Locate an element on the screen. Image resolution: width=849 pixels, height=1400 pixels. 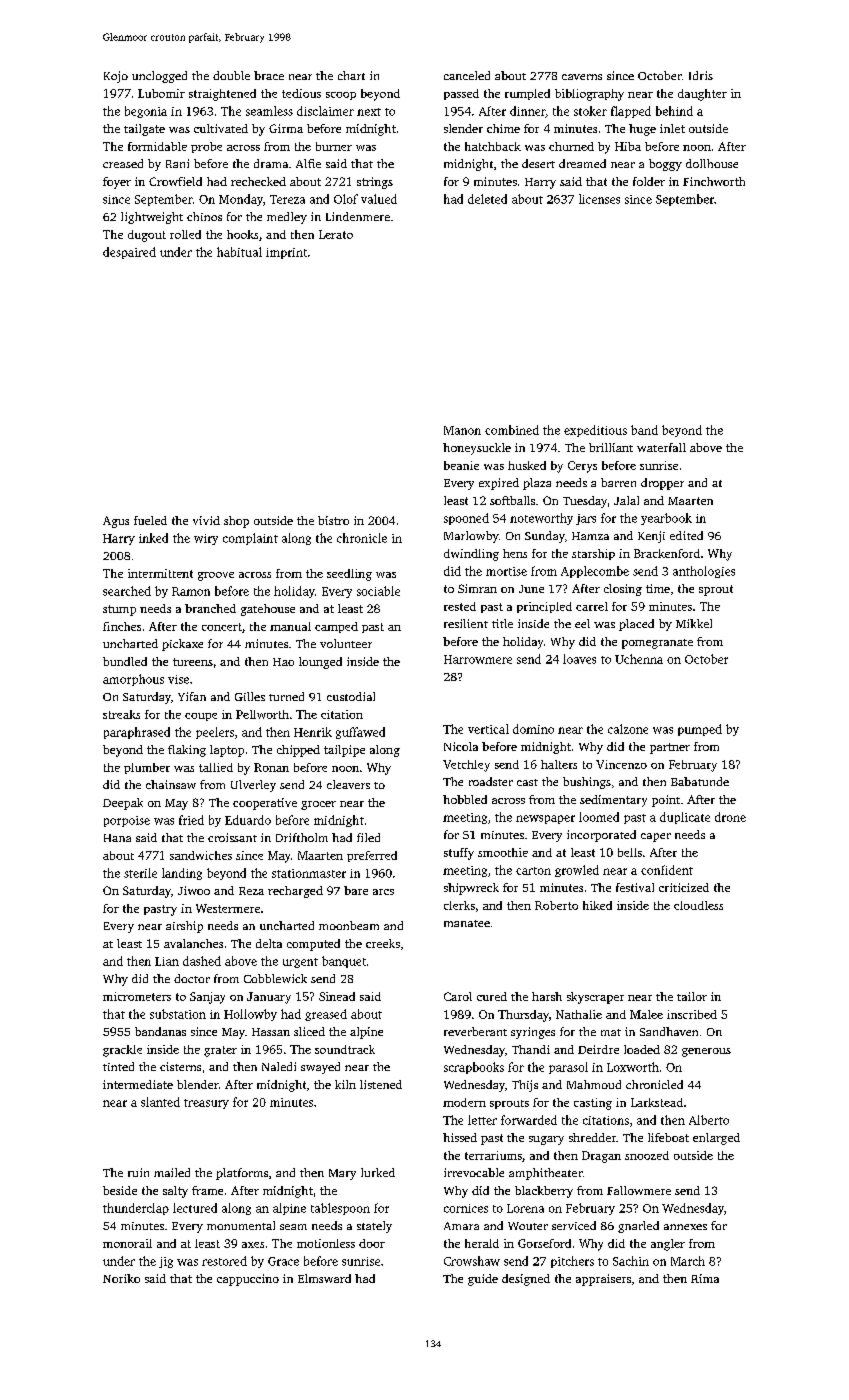
Agus is located at coordinates (116, 522).
